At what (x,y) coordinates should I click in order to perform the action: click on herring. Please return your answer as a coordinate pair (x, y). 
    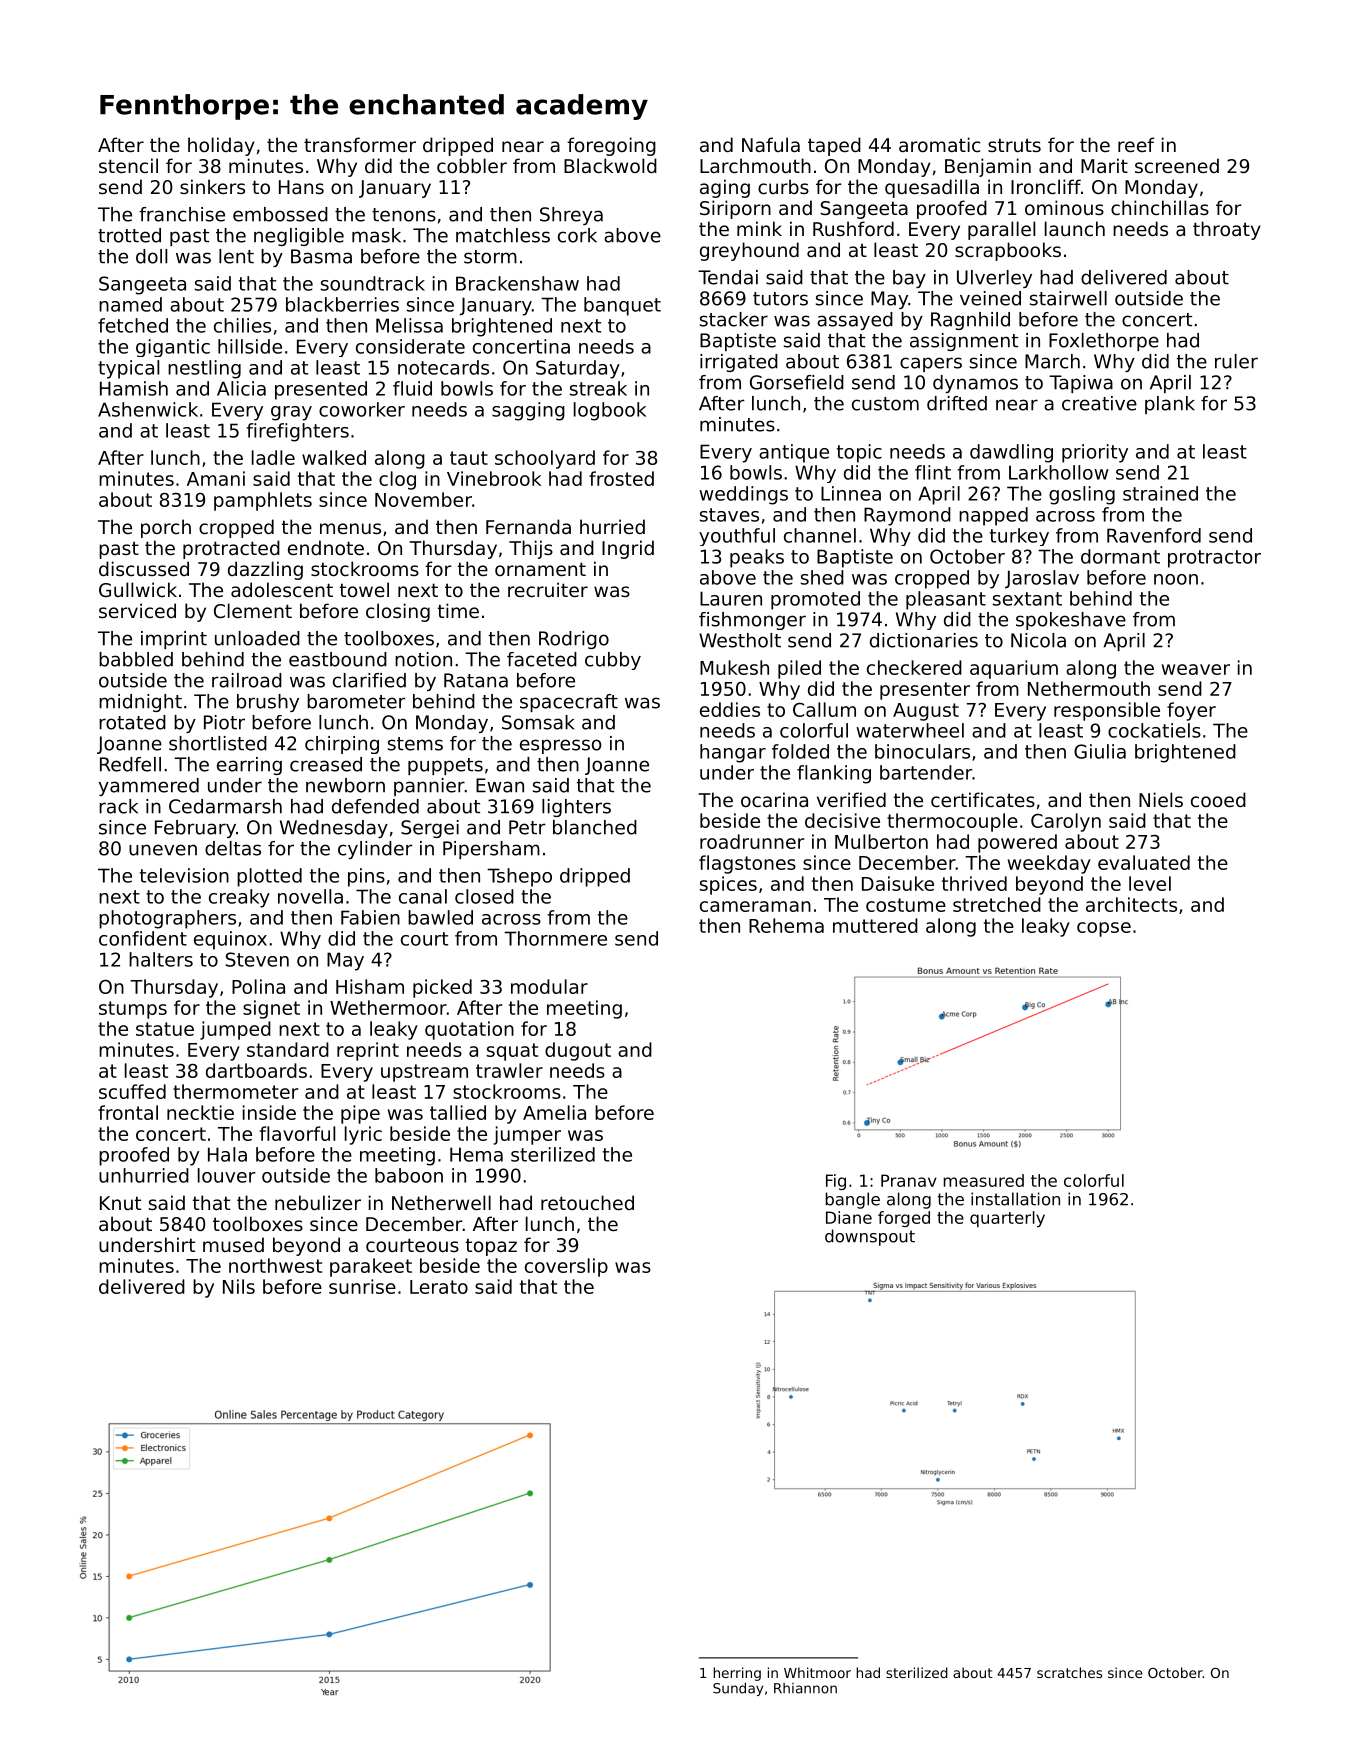
    Looking at the image, I should click on (737, 1674).
